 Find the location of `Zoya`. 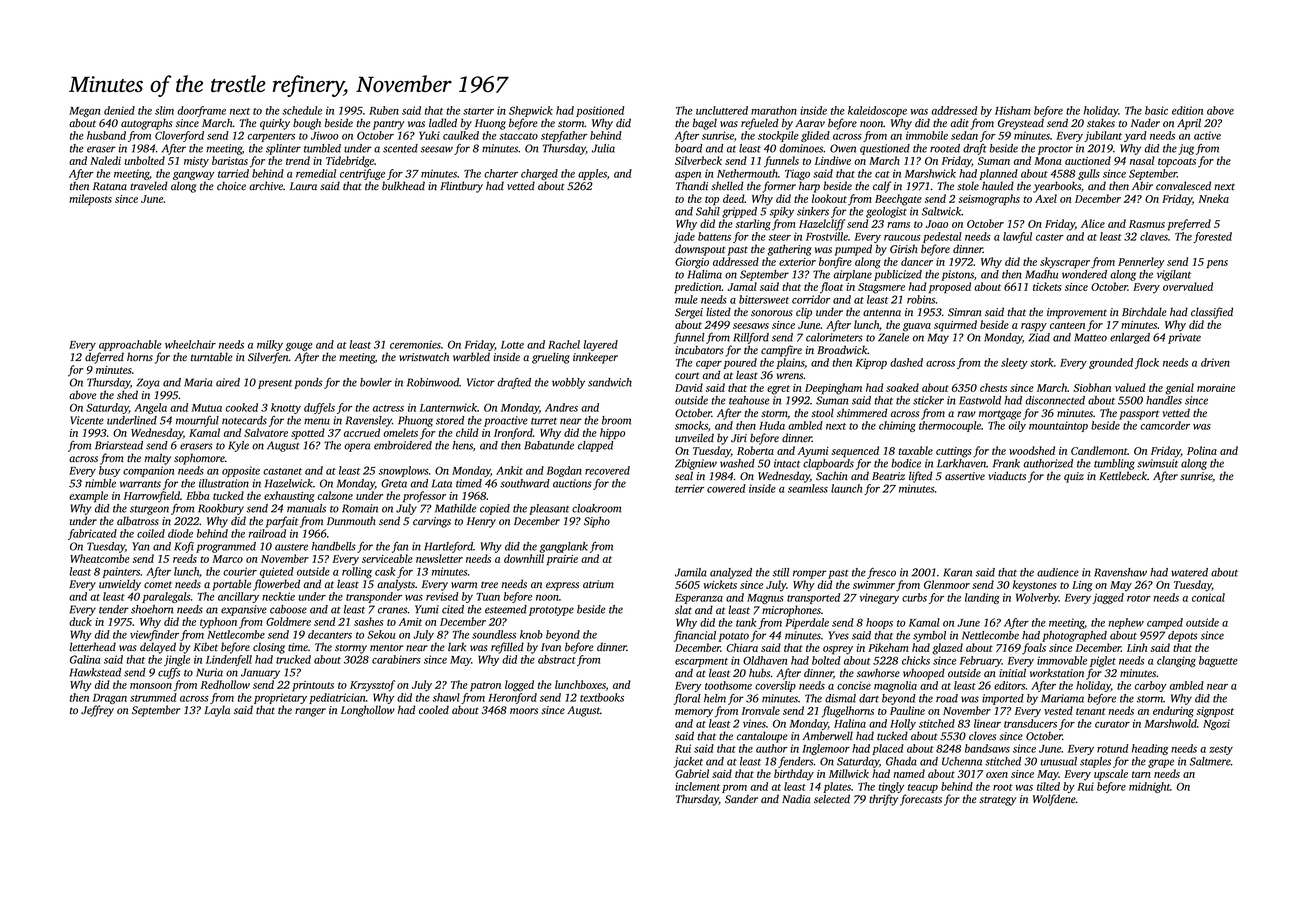

Zoya is located at coordinates (148, 383).
